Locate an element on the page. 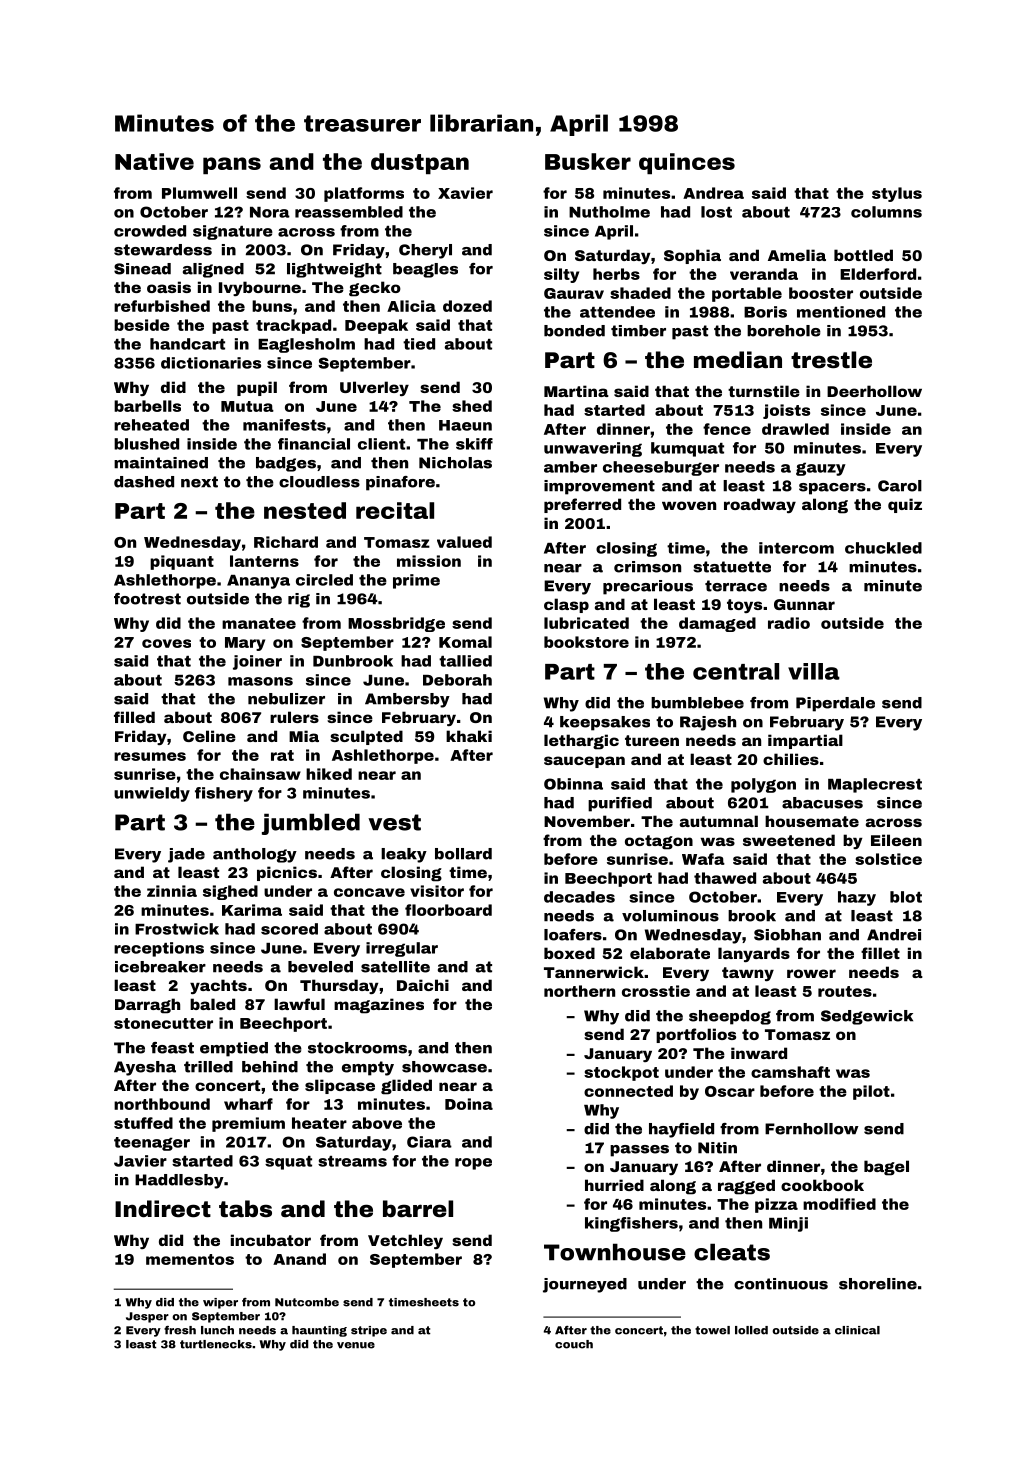 This document has height=1472, width=1036. Karima is located at coordinates (252, 910).
